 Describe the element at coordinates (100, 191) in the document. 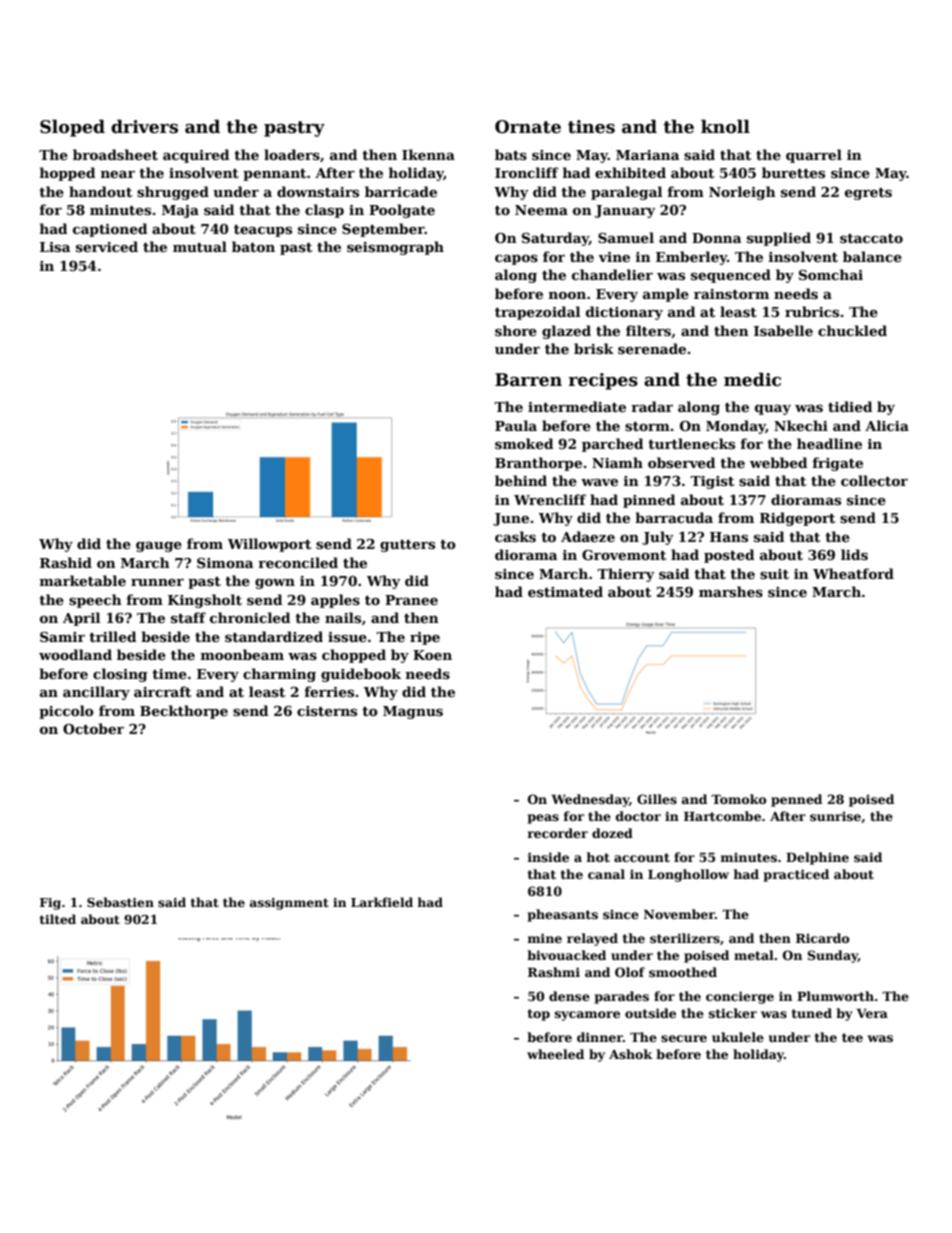

I see `handout` at that location.
